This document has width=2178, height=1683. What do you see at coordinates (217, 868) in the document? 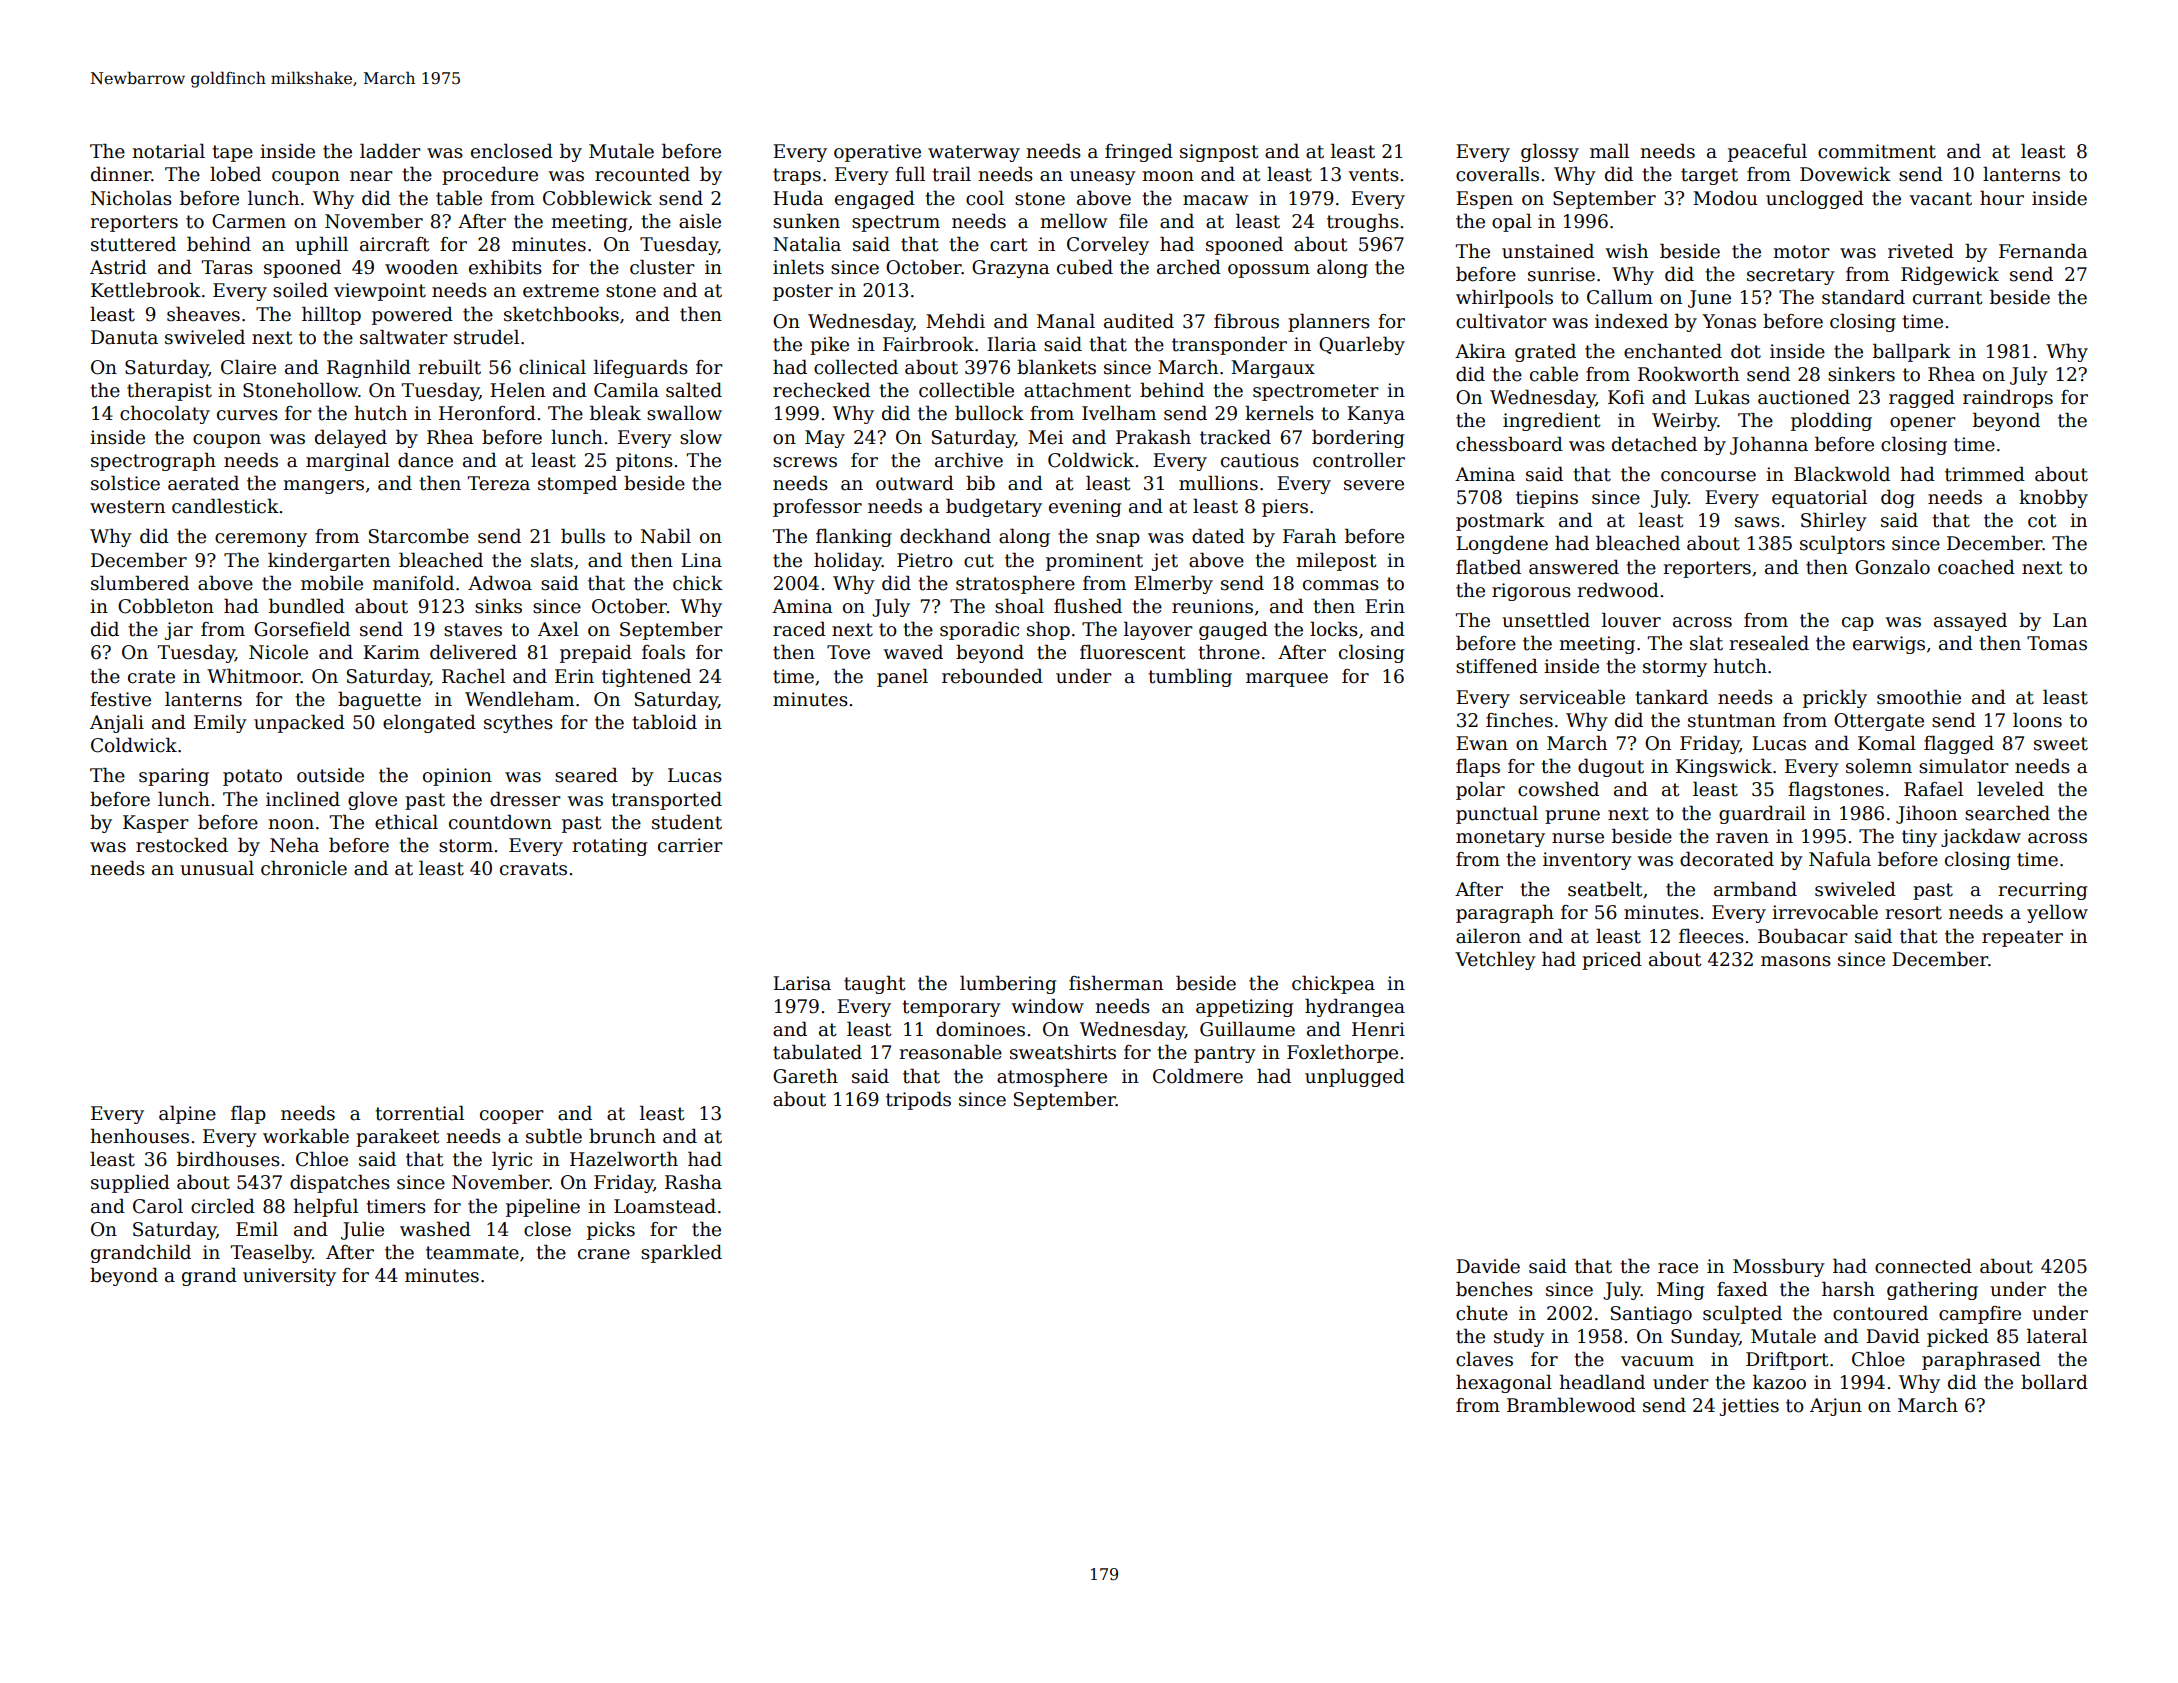
I see `unusual` at bounding box center [217, 868].
